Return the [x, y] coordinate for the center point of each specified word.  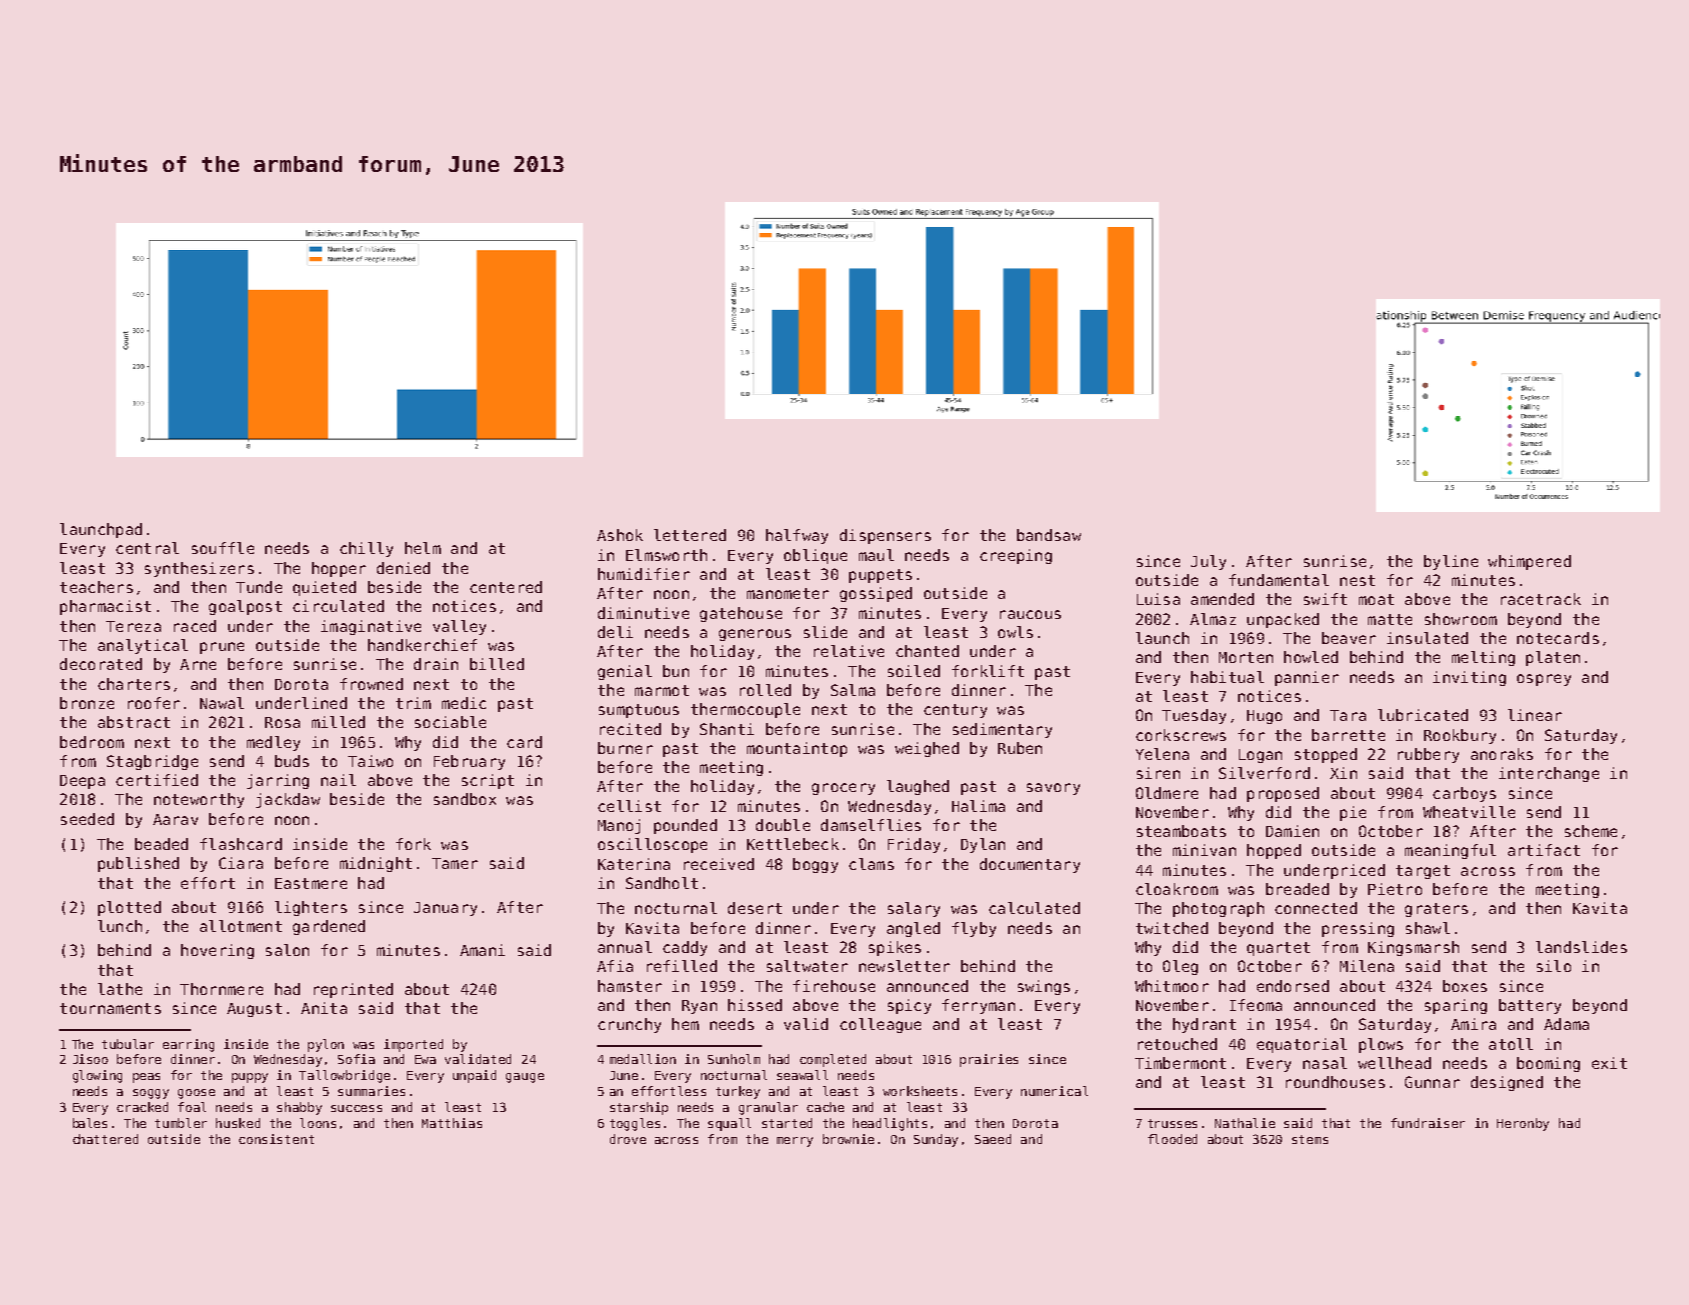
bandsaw [1049, 535]
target [1423, 872]
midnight [376, 864]
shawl [1428, 928]
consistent [276, 1139]
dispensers [885, 536]
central [147, 548]
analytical [143, 646]
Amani [482, 950]
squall [729, 1124]
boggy [815, 865]
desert [755, 908]
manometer [788, 593]
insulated [1427, 638]
